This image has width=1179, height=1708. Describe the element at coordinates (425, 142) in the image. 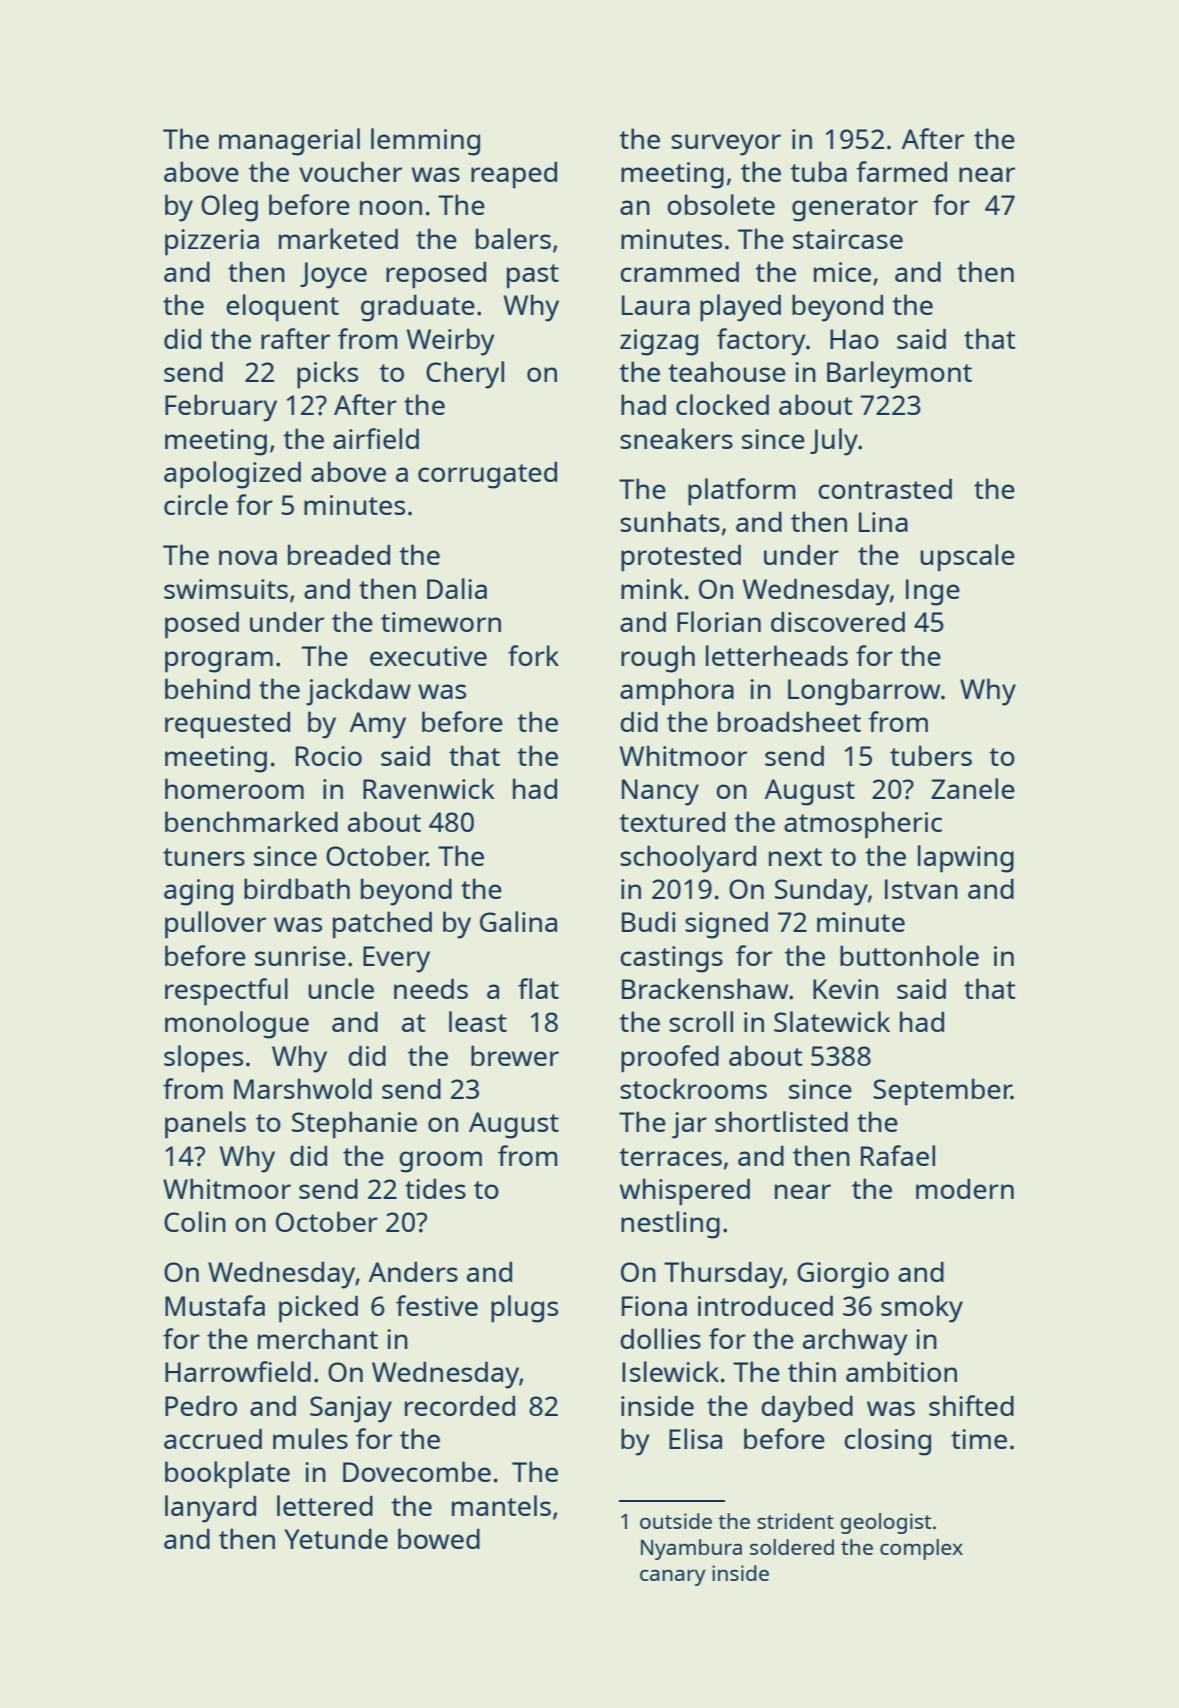

I see `lemming` at that location.
